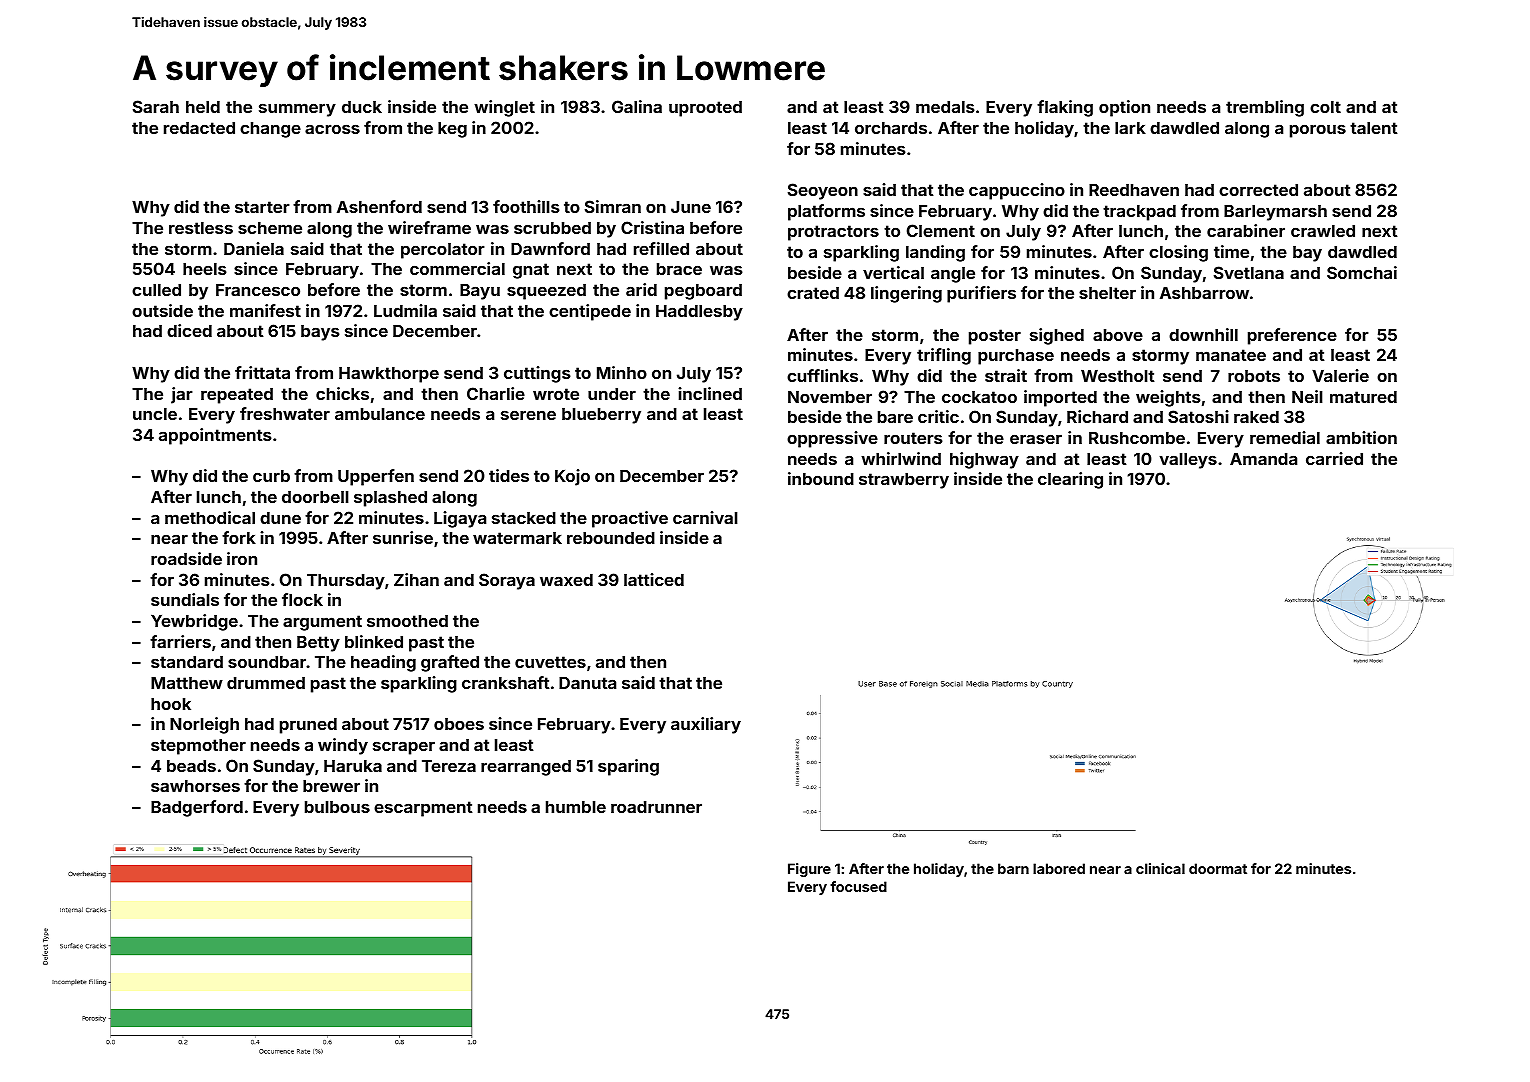 The height and width of the image is (1082, 1530). What do you see at coordinates (945, 107) in the image?
I see `medals` at bounding box center [945, 107].
